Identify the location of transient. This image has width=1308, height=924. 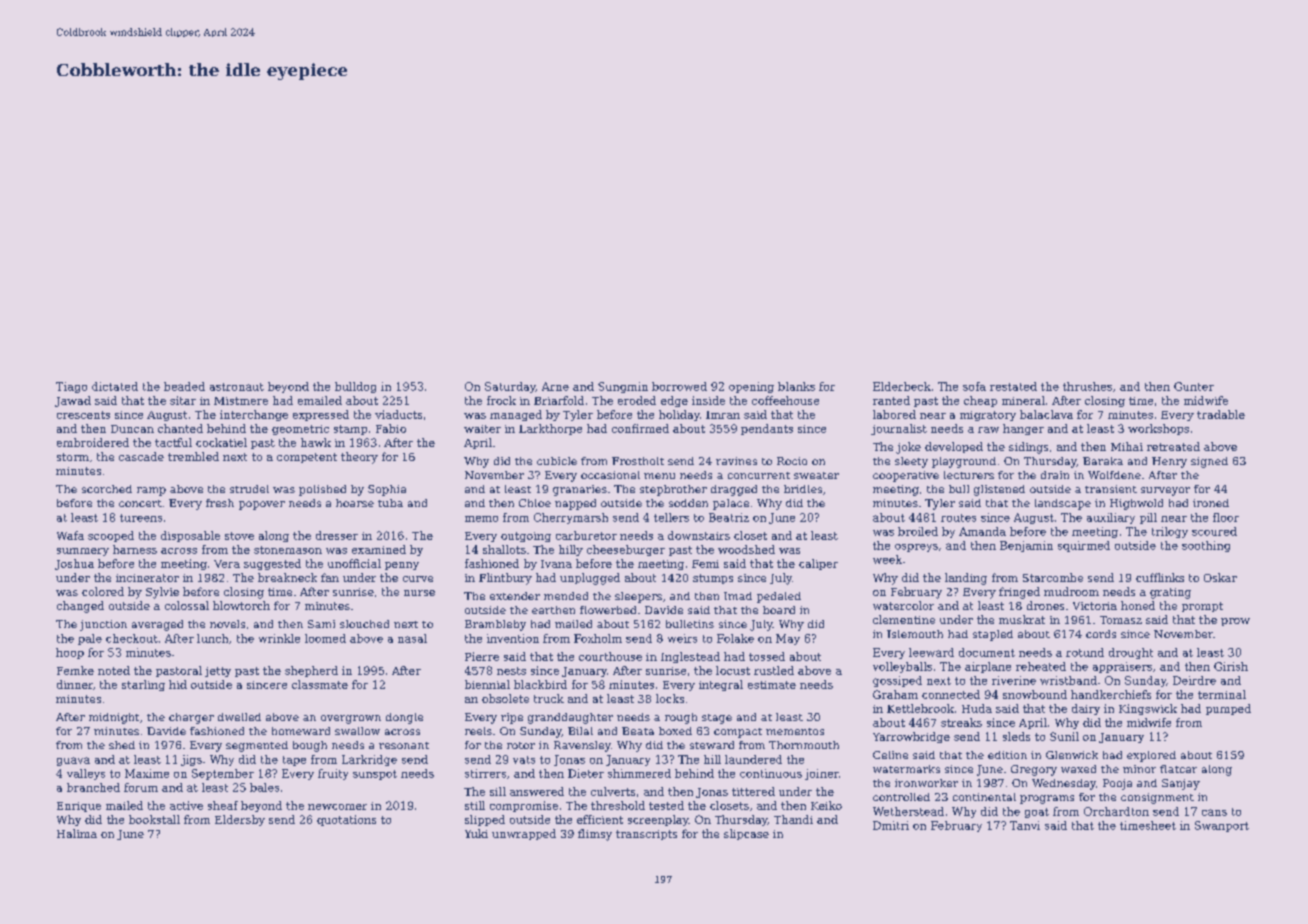
(1111, 489).
